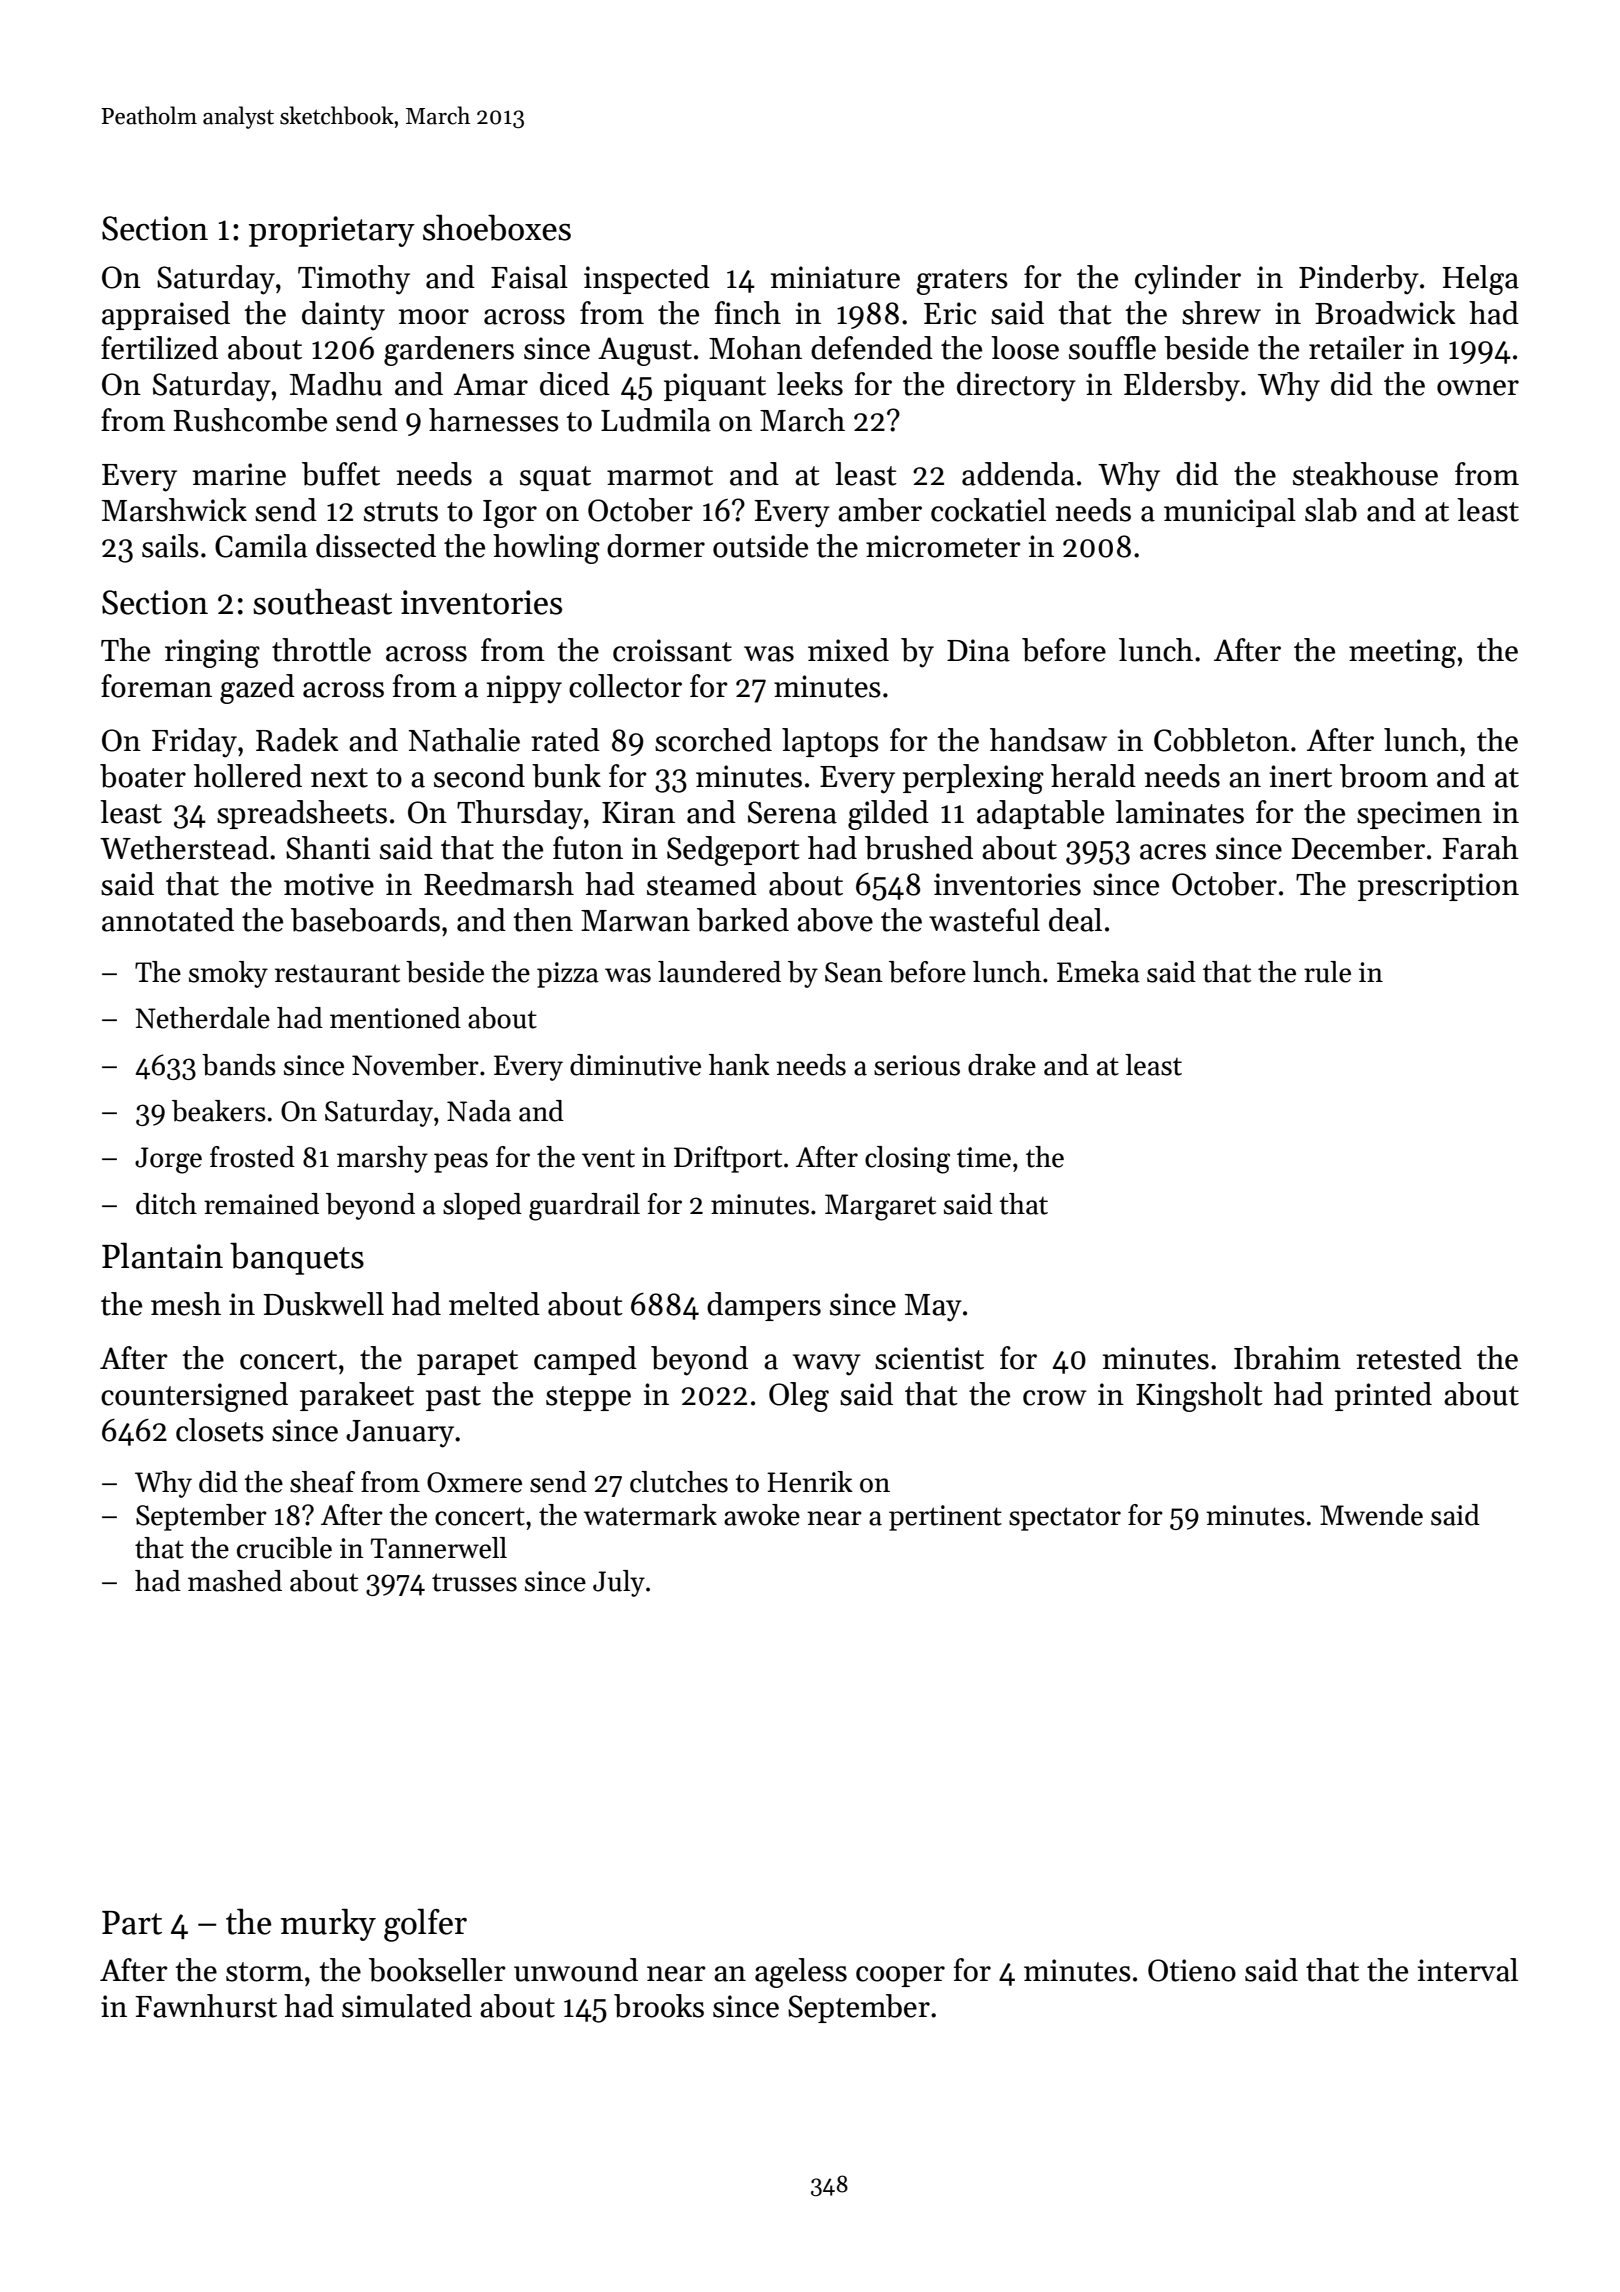 This page has width=1620, height=2292. I want to click on bunk, so click(566, 776).
